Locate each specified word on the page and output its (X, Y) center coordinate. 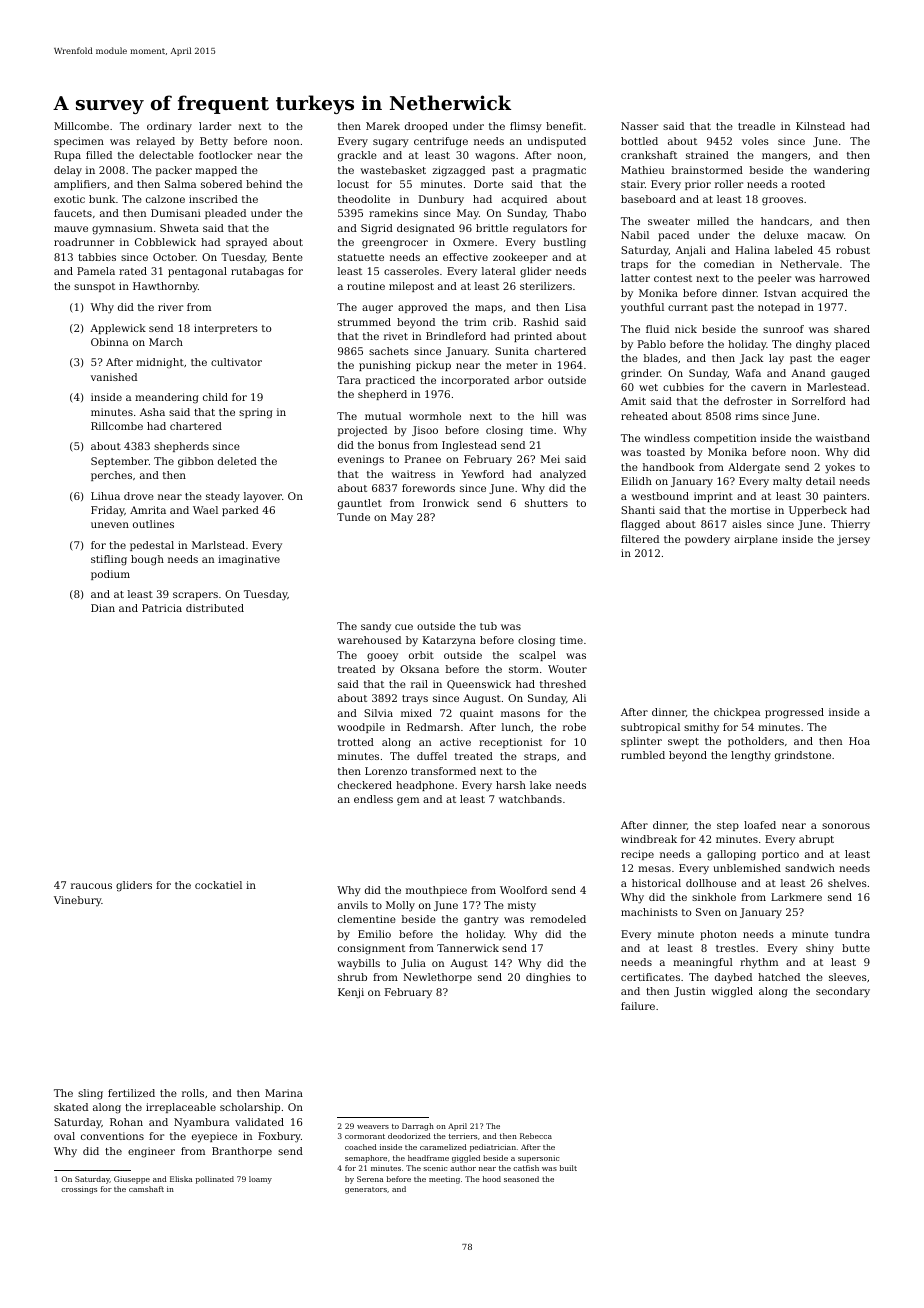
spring (256, 413)
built (568, 1168)
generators (366, 1190)
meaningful (703, 963)
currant (688, 307)
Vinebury (78, 901)
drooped (426, 127)
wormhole (435, 416)
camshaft (146, 1189)
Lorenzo (386, 771)
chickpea (737, 713)
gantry (481, 921)
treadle (756, 126)
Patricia (162, 608)
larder (215, 126)
